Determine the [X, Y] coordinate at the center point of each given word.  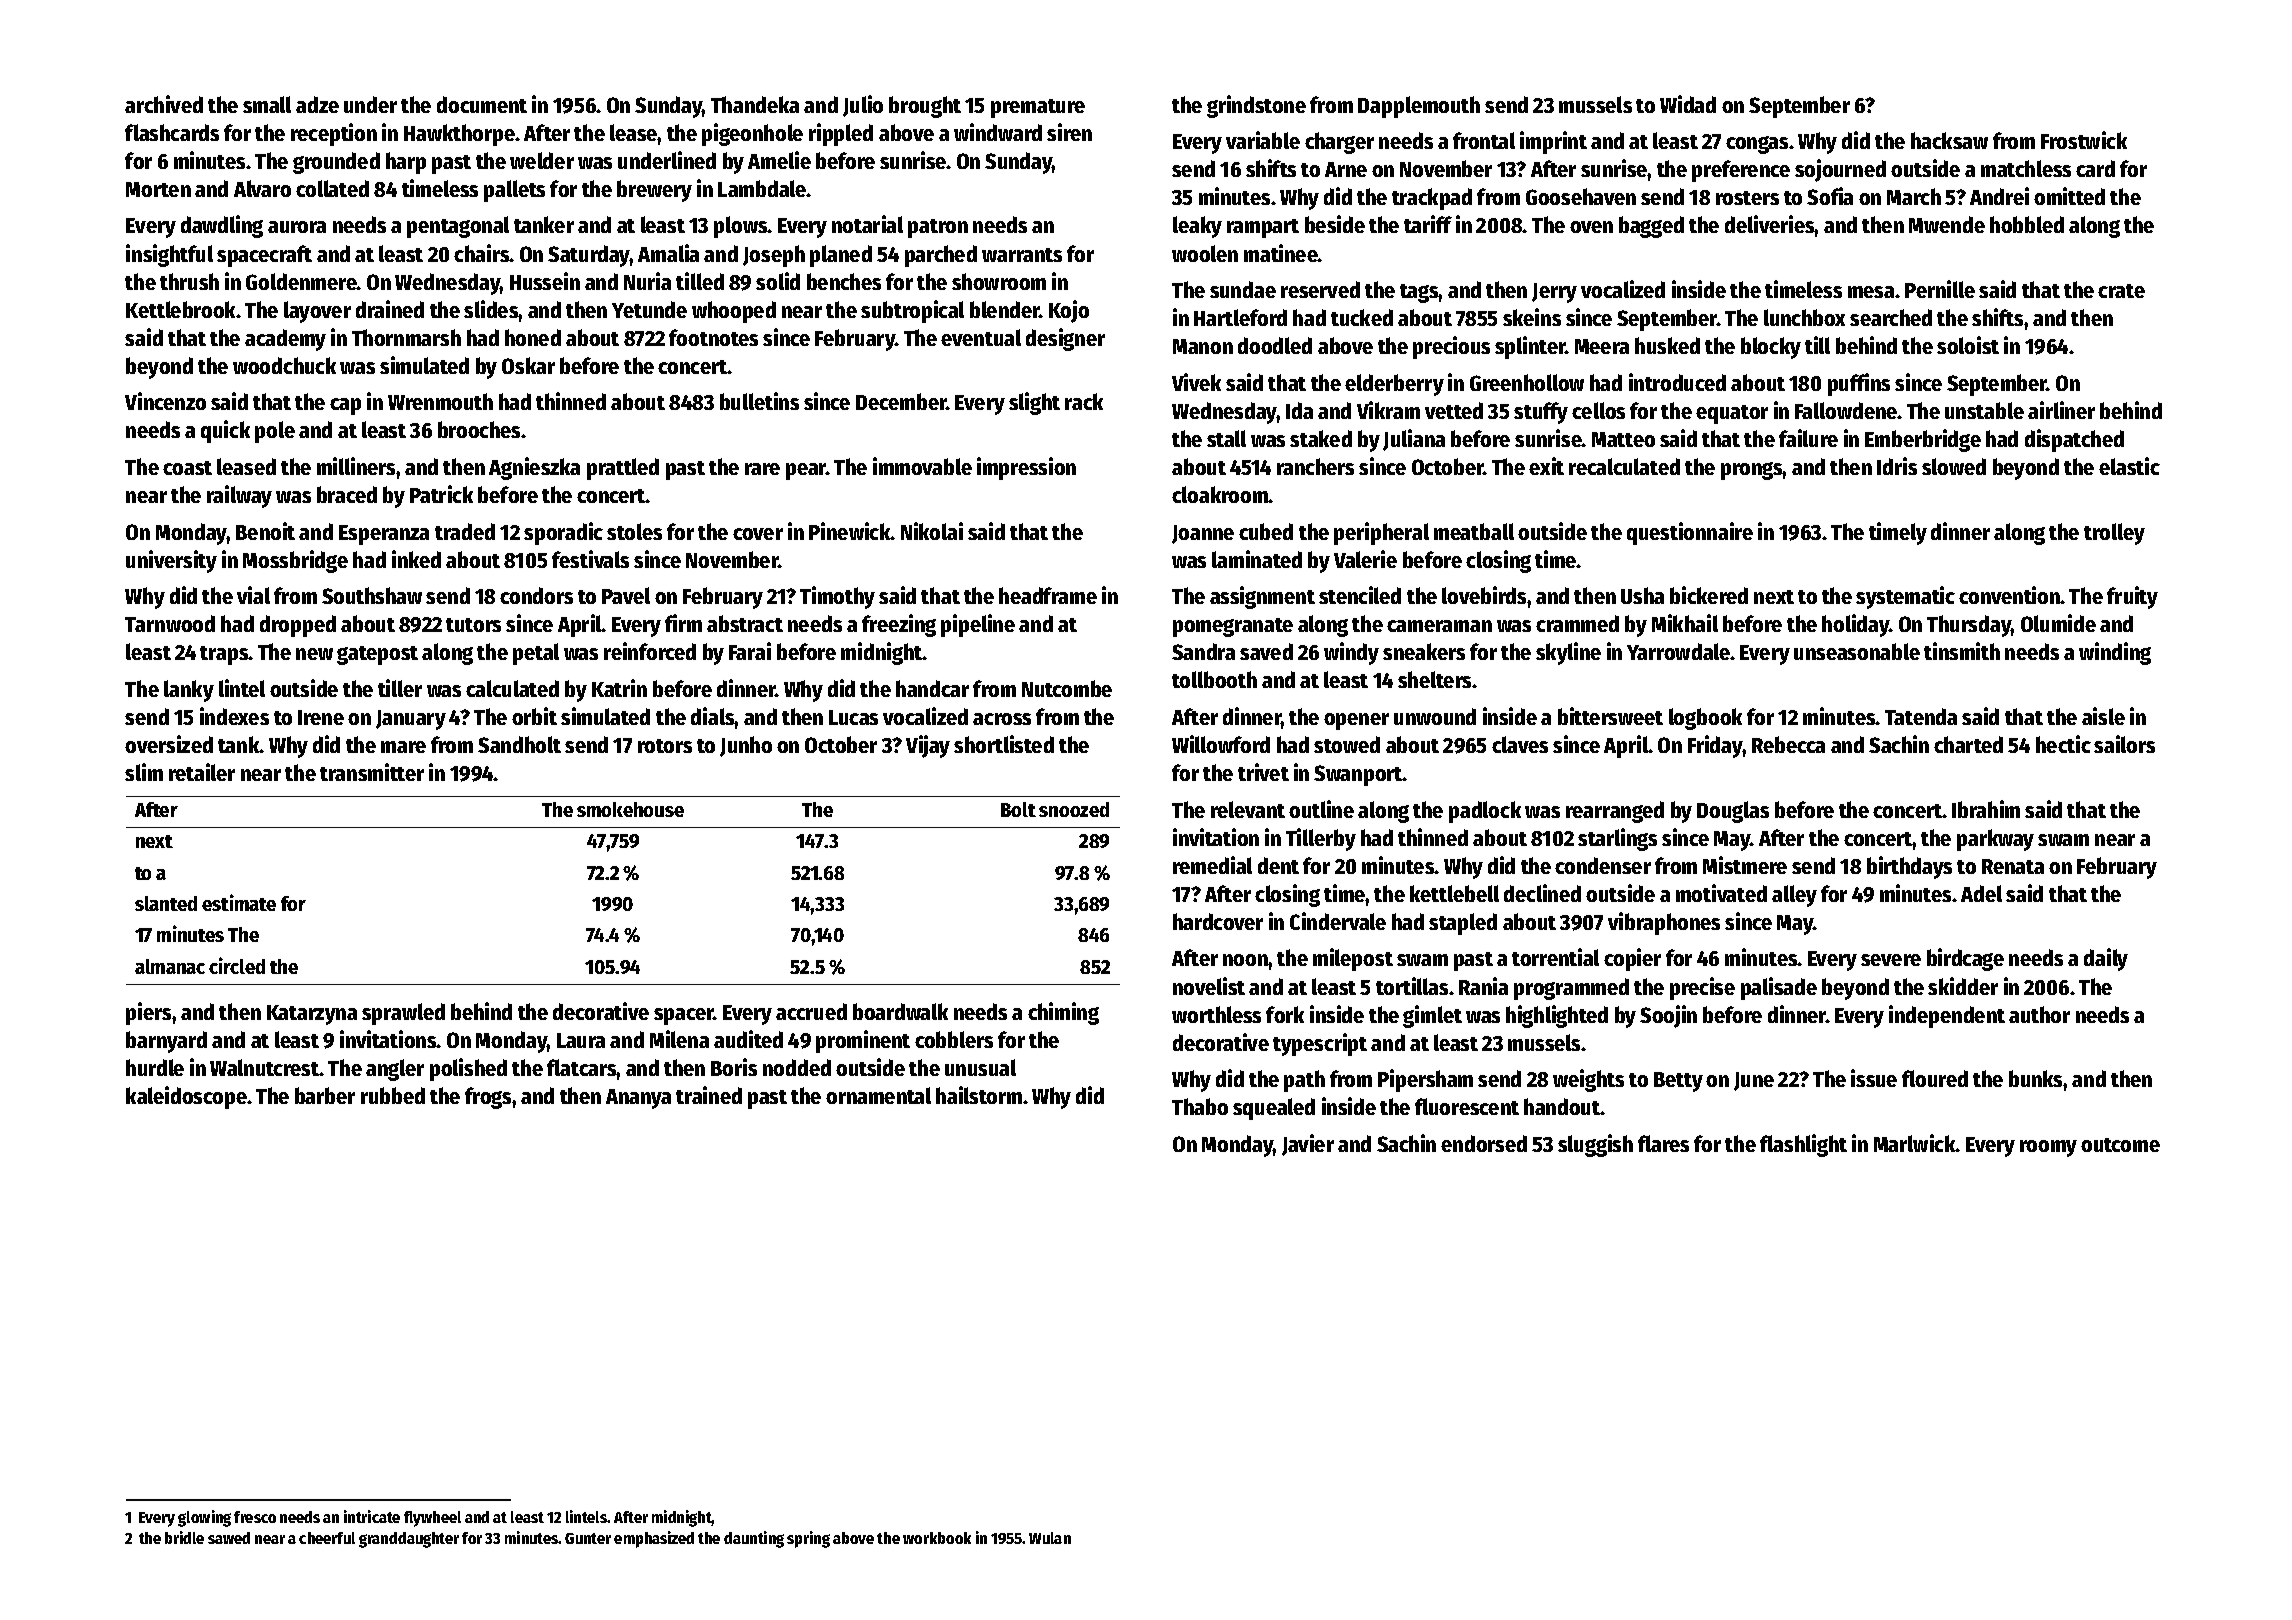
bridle [184, 1537]
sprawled [403, 1014]
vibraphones [1664, 923]
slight [1034, 403]
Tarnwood [170, 623]
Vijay [928, 746]
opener [1356, 721]
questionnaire [1690, 533]
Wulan [1050, 1538]
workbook [937, 1538]
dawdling [222, 226]
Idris [1897, 466]
